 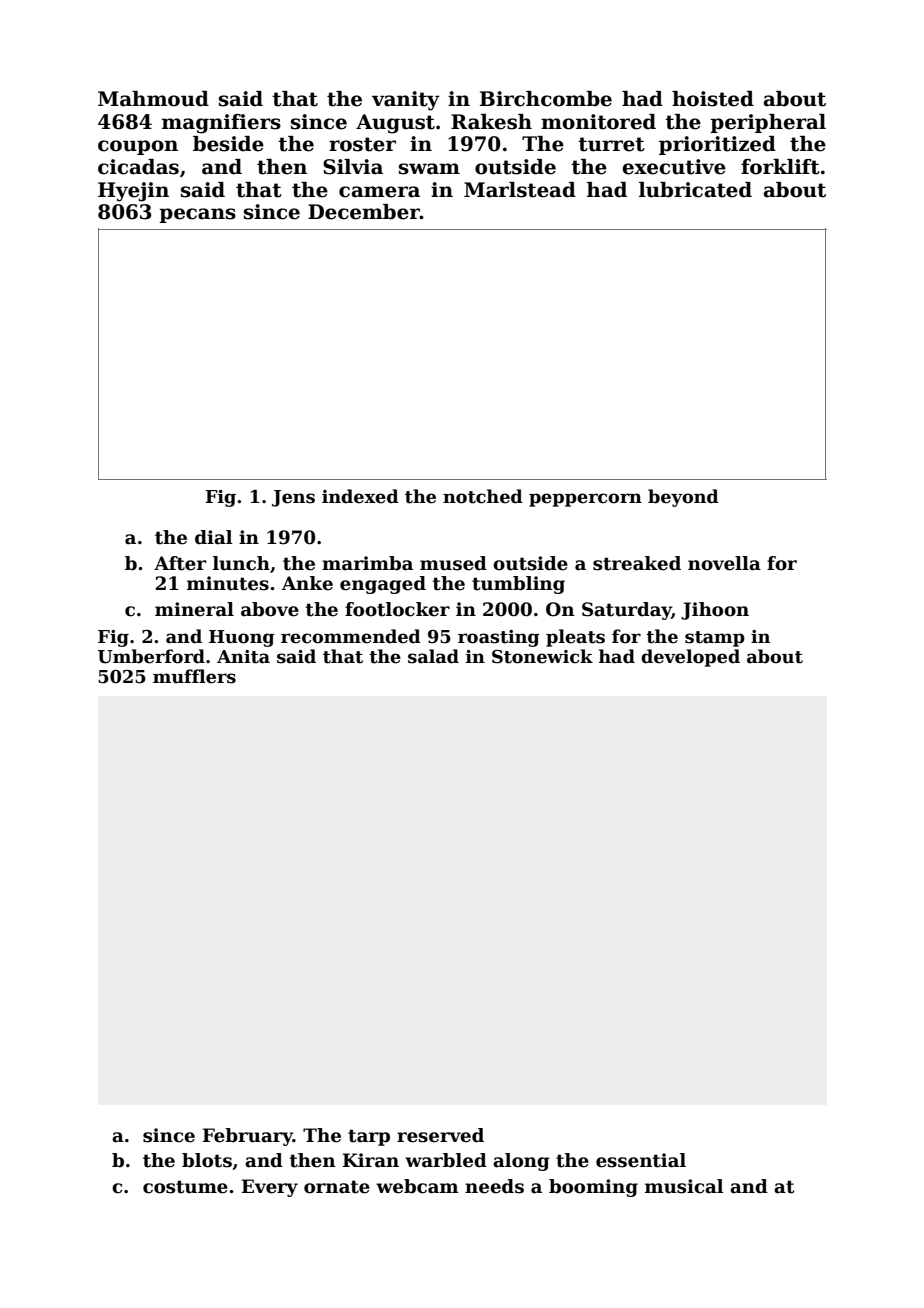 I want to click on indexed, so click(x=360, y=496).
